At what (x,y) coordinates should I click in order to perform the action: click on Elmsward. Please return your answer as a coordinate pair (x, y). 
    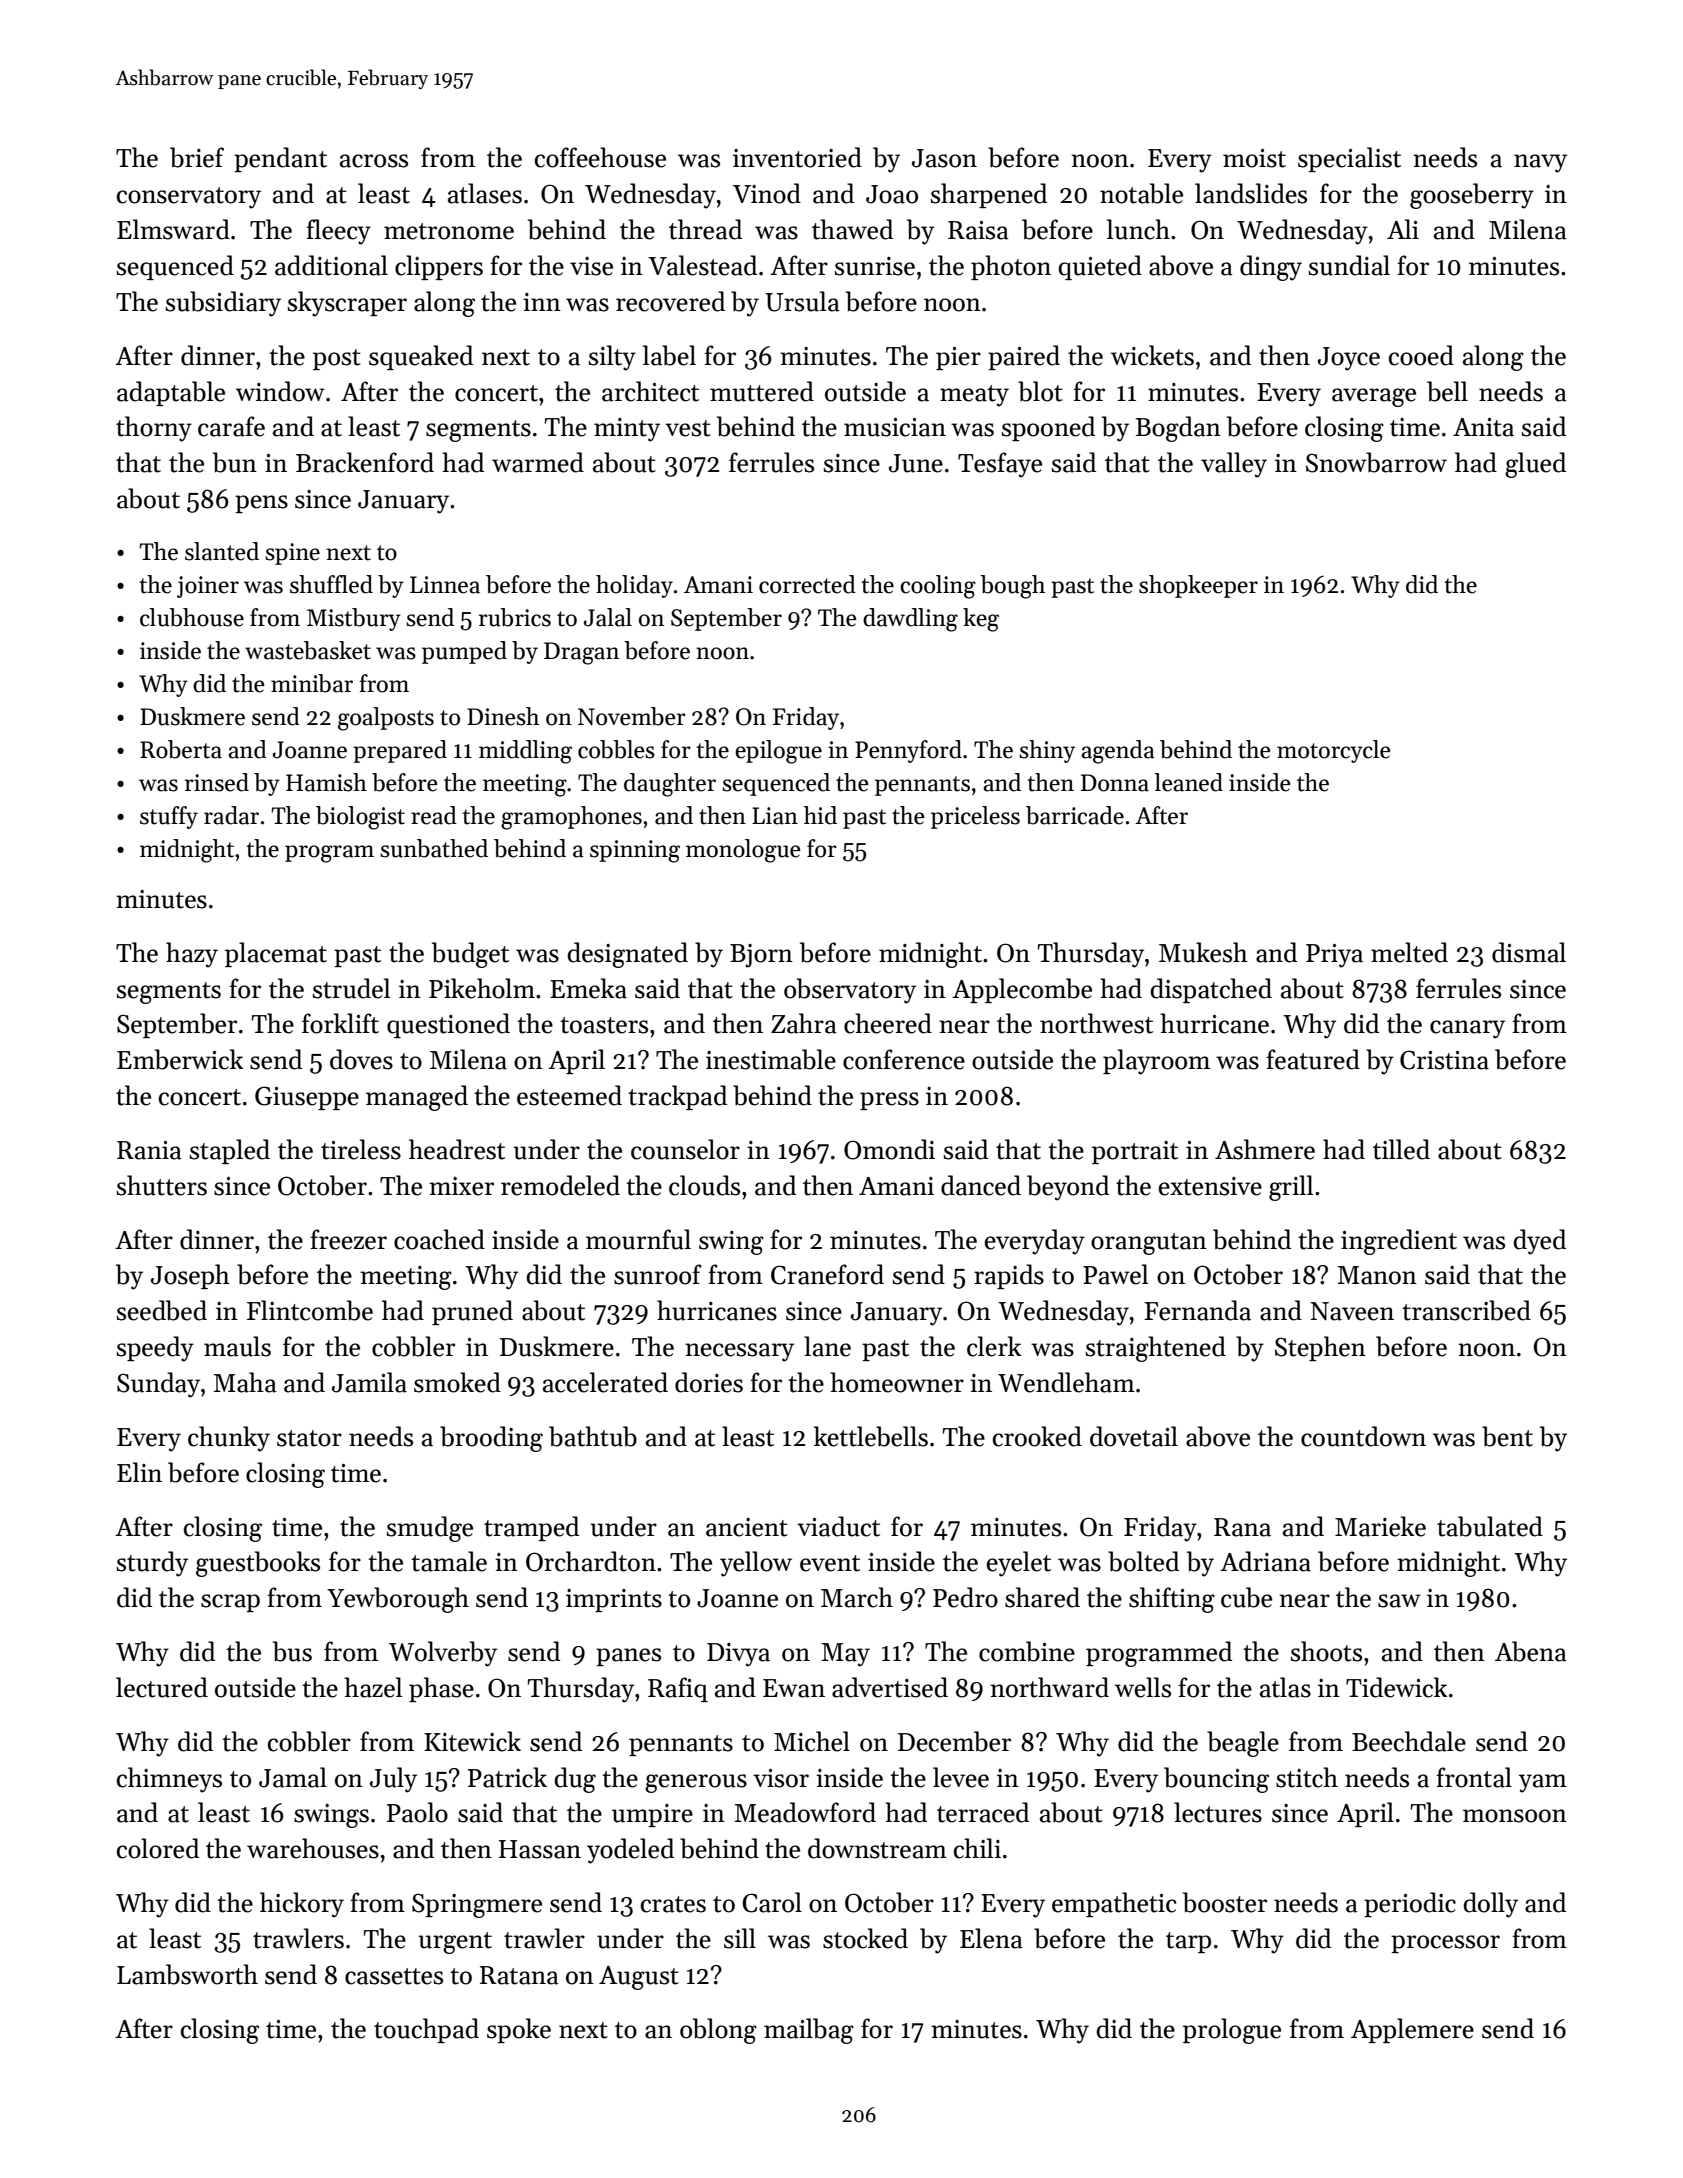
    Looking at the image, I should click on (173, 229).
